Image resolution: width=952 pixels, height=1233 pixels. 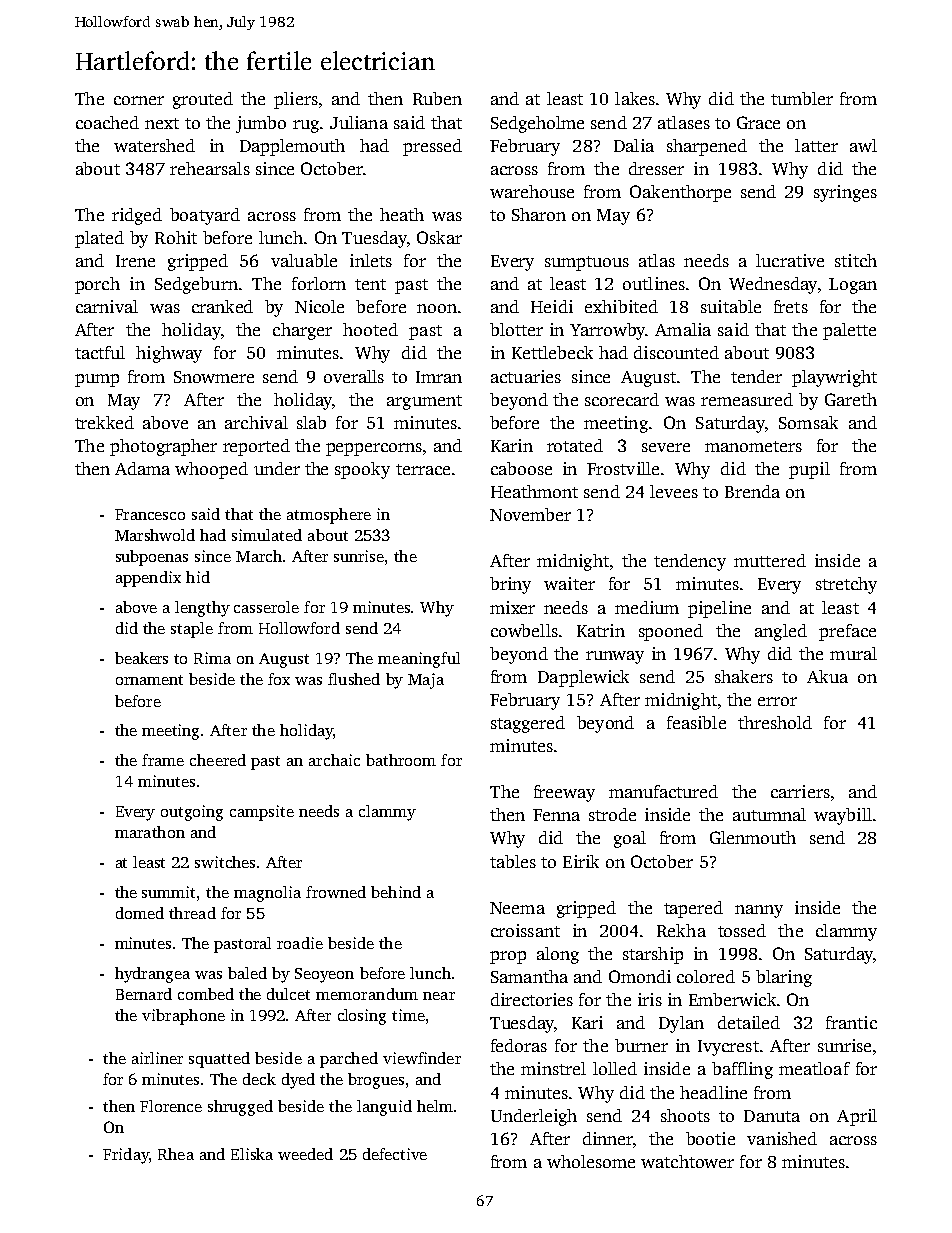 I want to click on blaring, so click(x=784, y=978).
